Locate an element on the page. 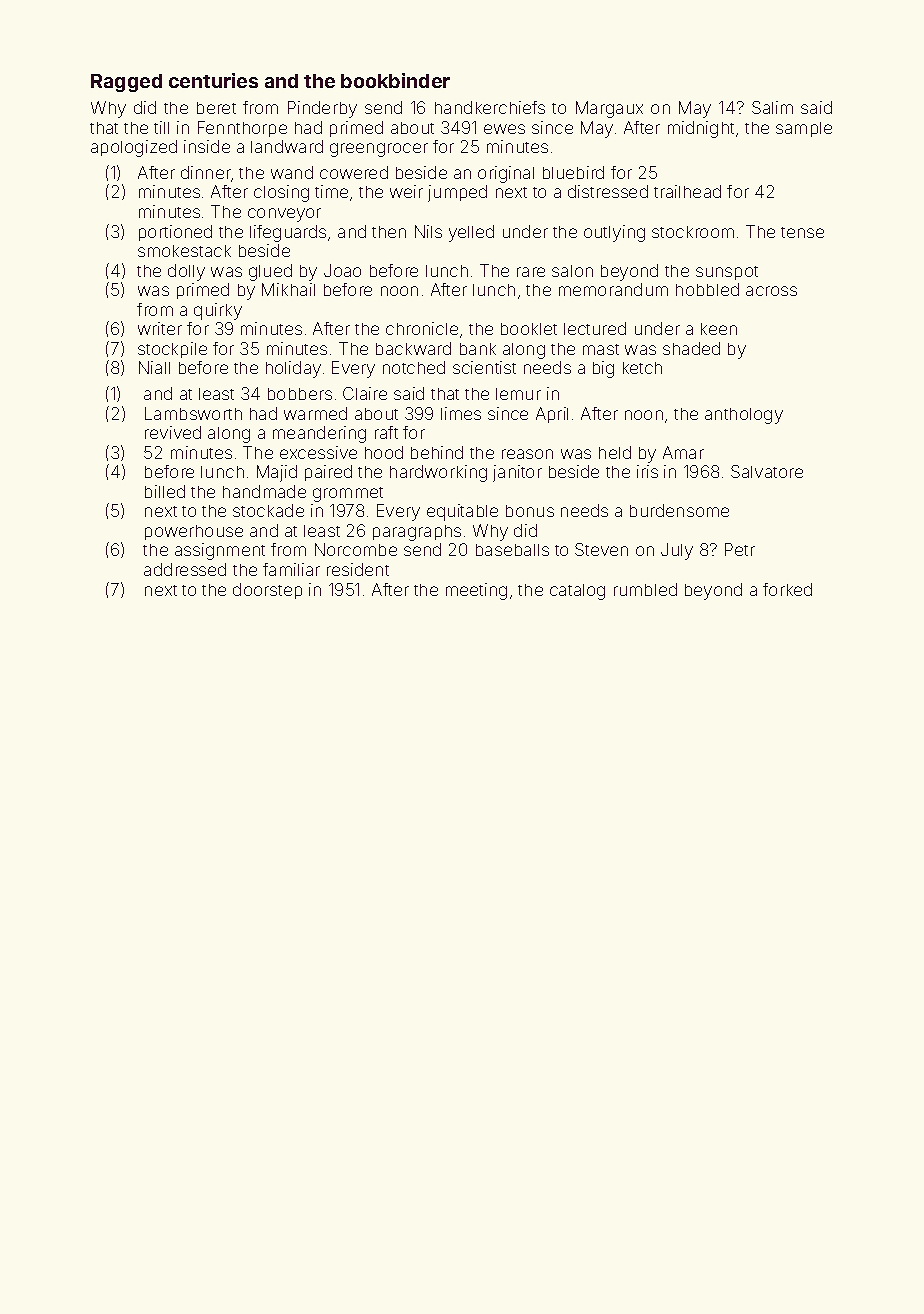 This page has width=924, height=1314. anthology is located at coordinates (744, 416).
